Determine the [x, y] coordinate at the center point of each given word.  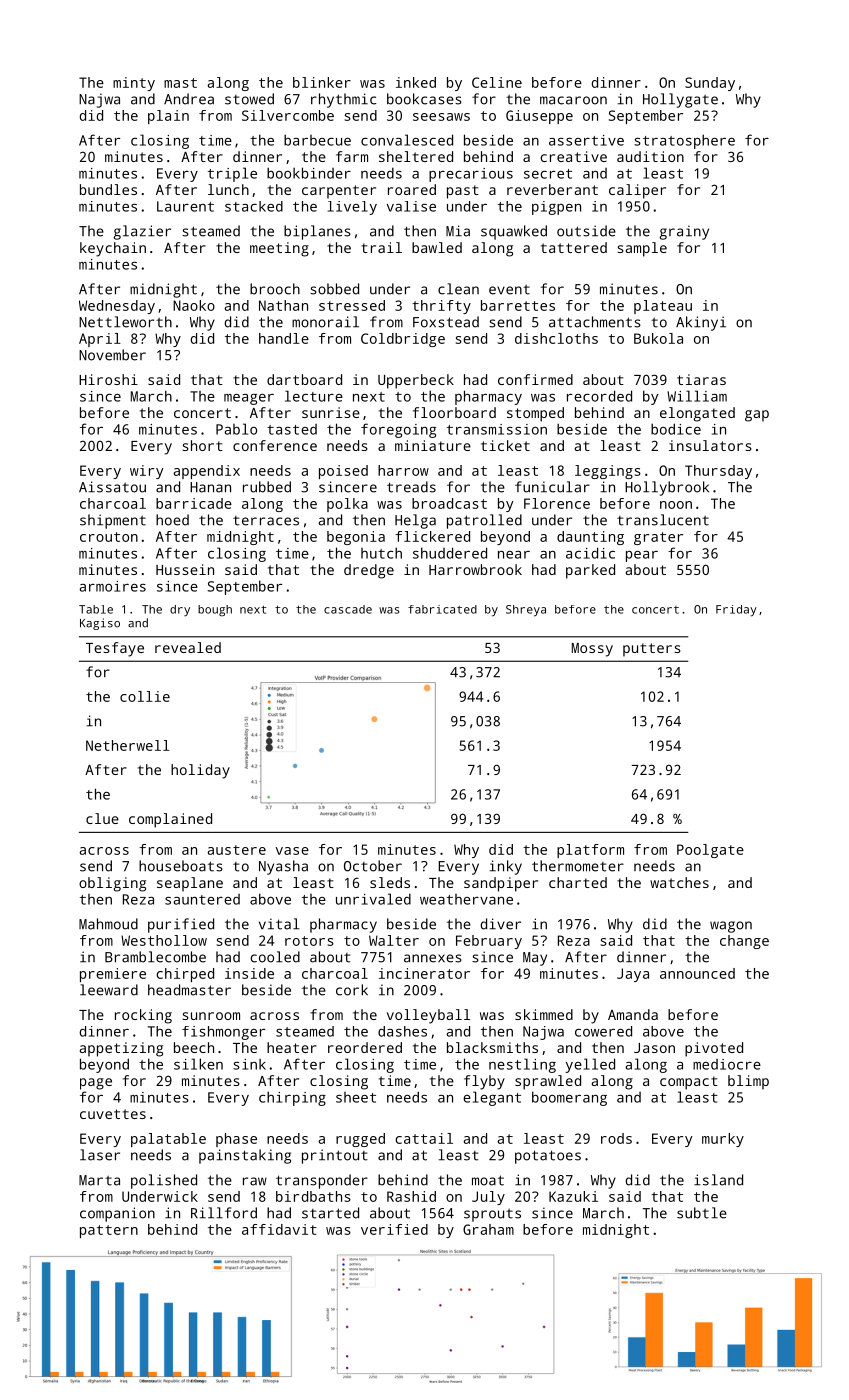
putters [652, 650]
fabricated [442, 609]
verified [394, 1229]
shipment [113, 521]
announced [697, 973]
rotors [309, 941]
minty [134, 84]
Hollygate [680, 100]
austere [236, 850]
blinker [322, 82]
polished [164, 1181]
